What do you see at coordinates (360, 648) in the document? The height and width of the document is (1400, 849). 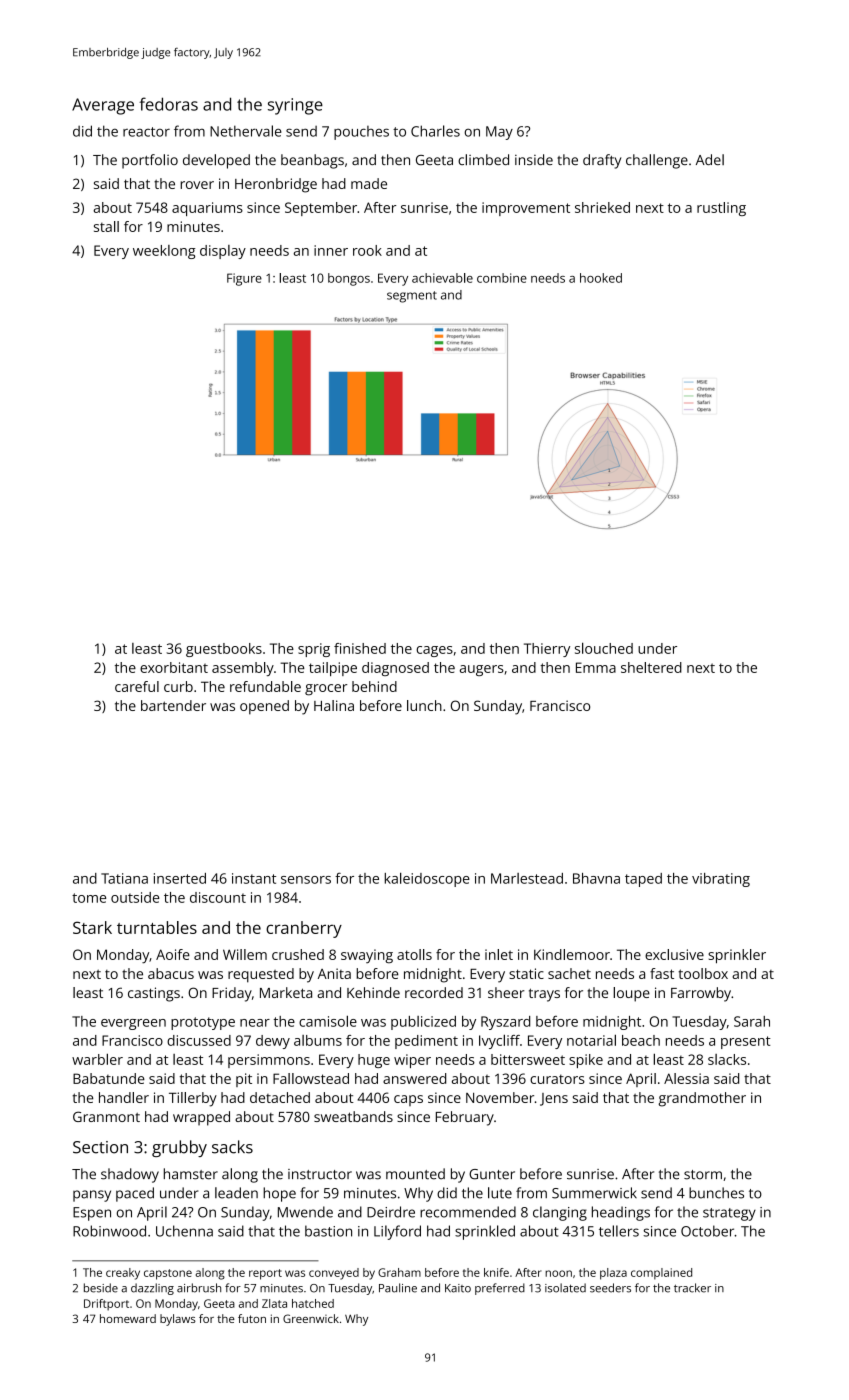 I see `finished` at bounding box center [360, 648].
